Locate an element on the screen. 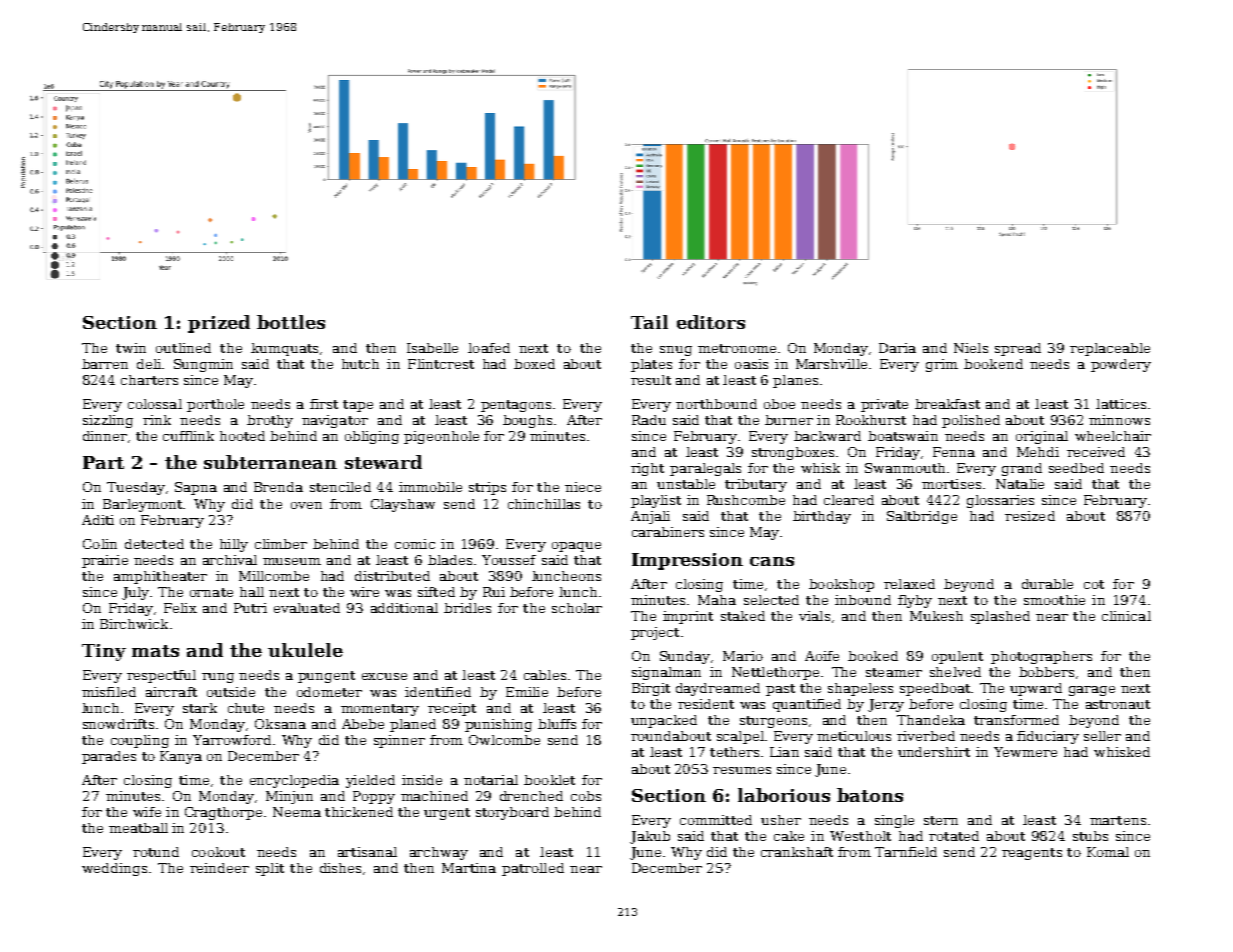 This screenshot has width=1233, height=952. snowdrifts is located at coordinates (118, 724).
